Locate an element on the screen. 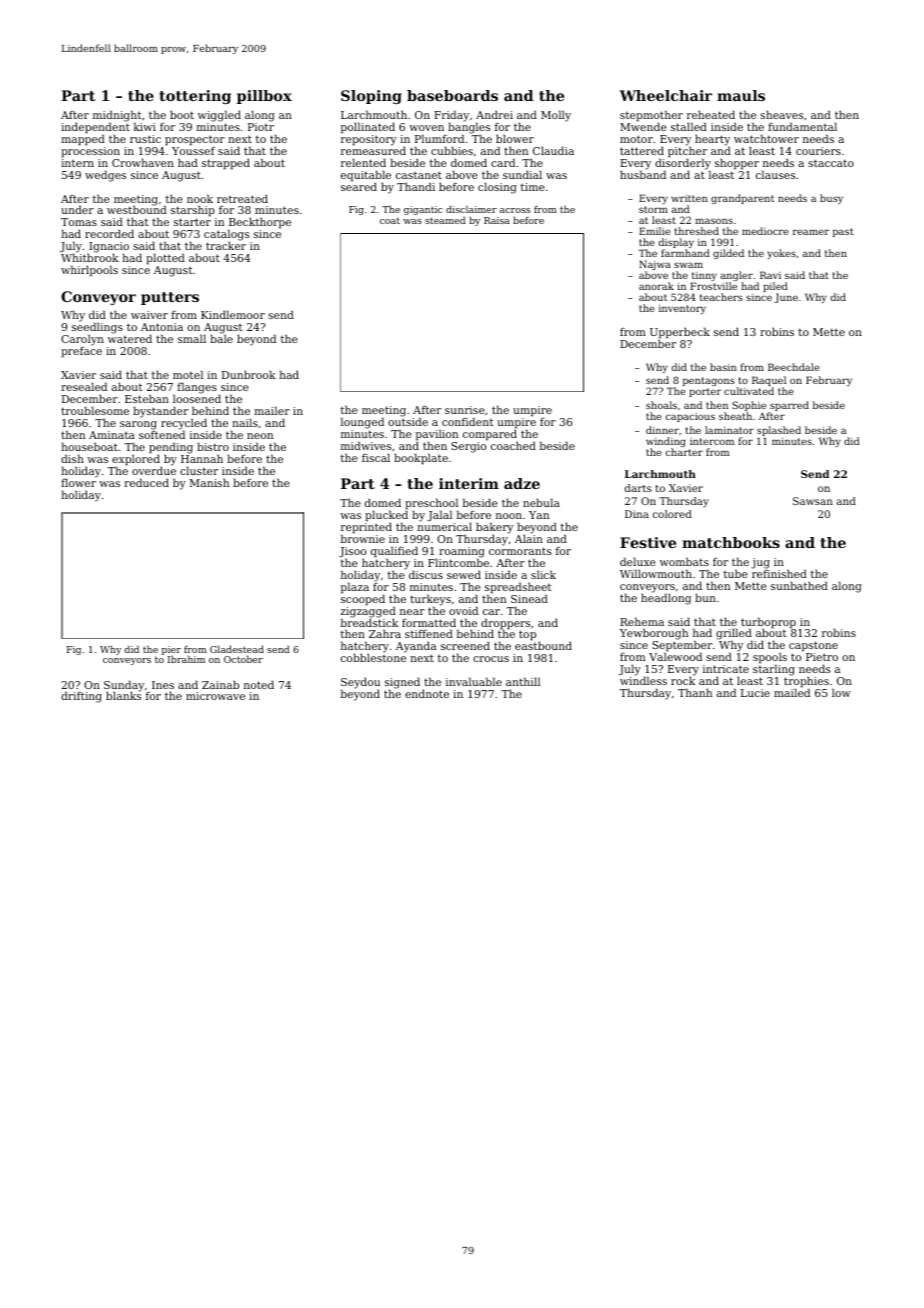 This screenshot has height=1308, width=924. jug is located at coordinates (760, 563).
